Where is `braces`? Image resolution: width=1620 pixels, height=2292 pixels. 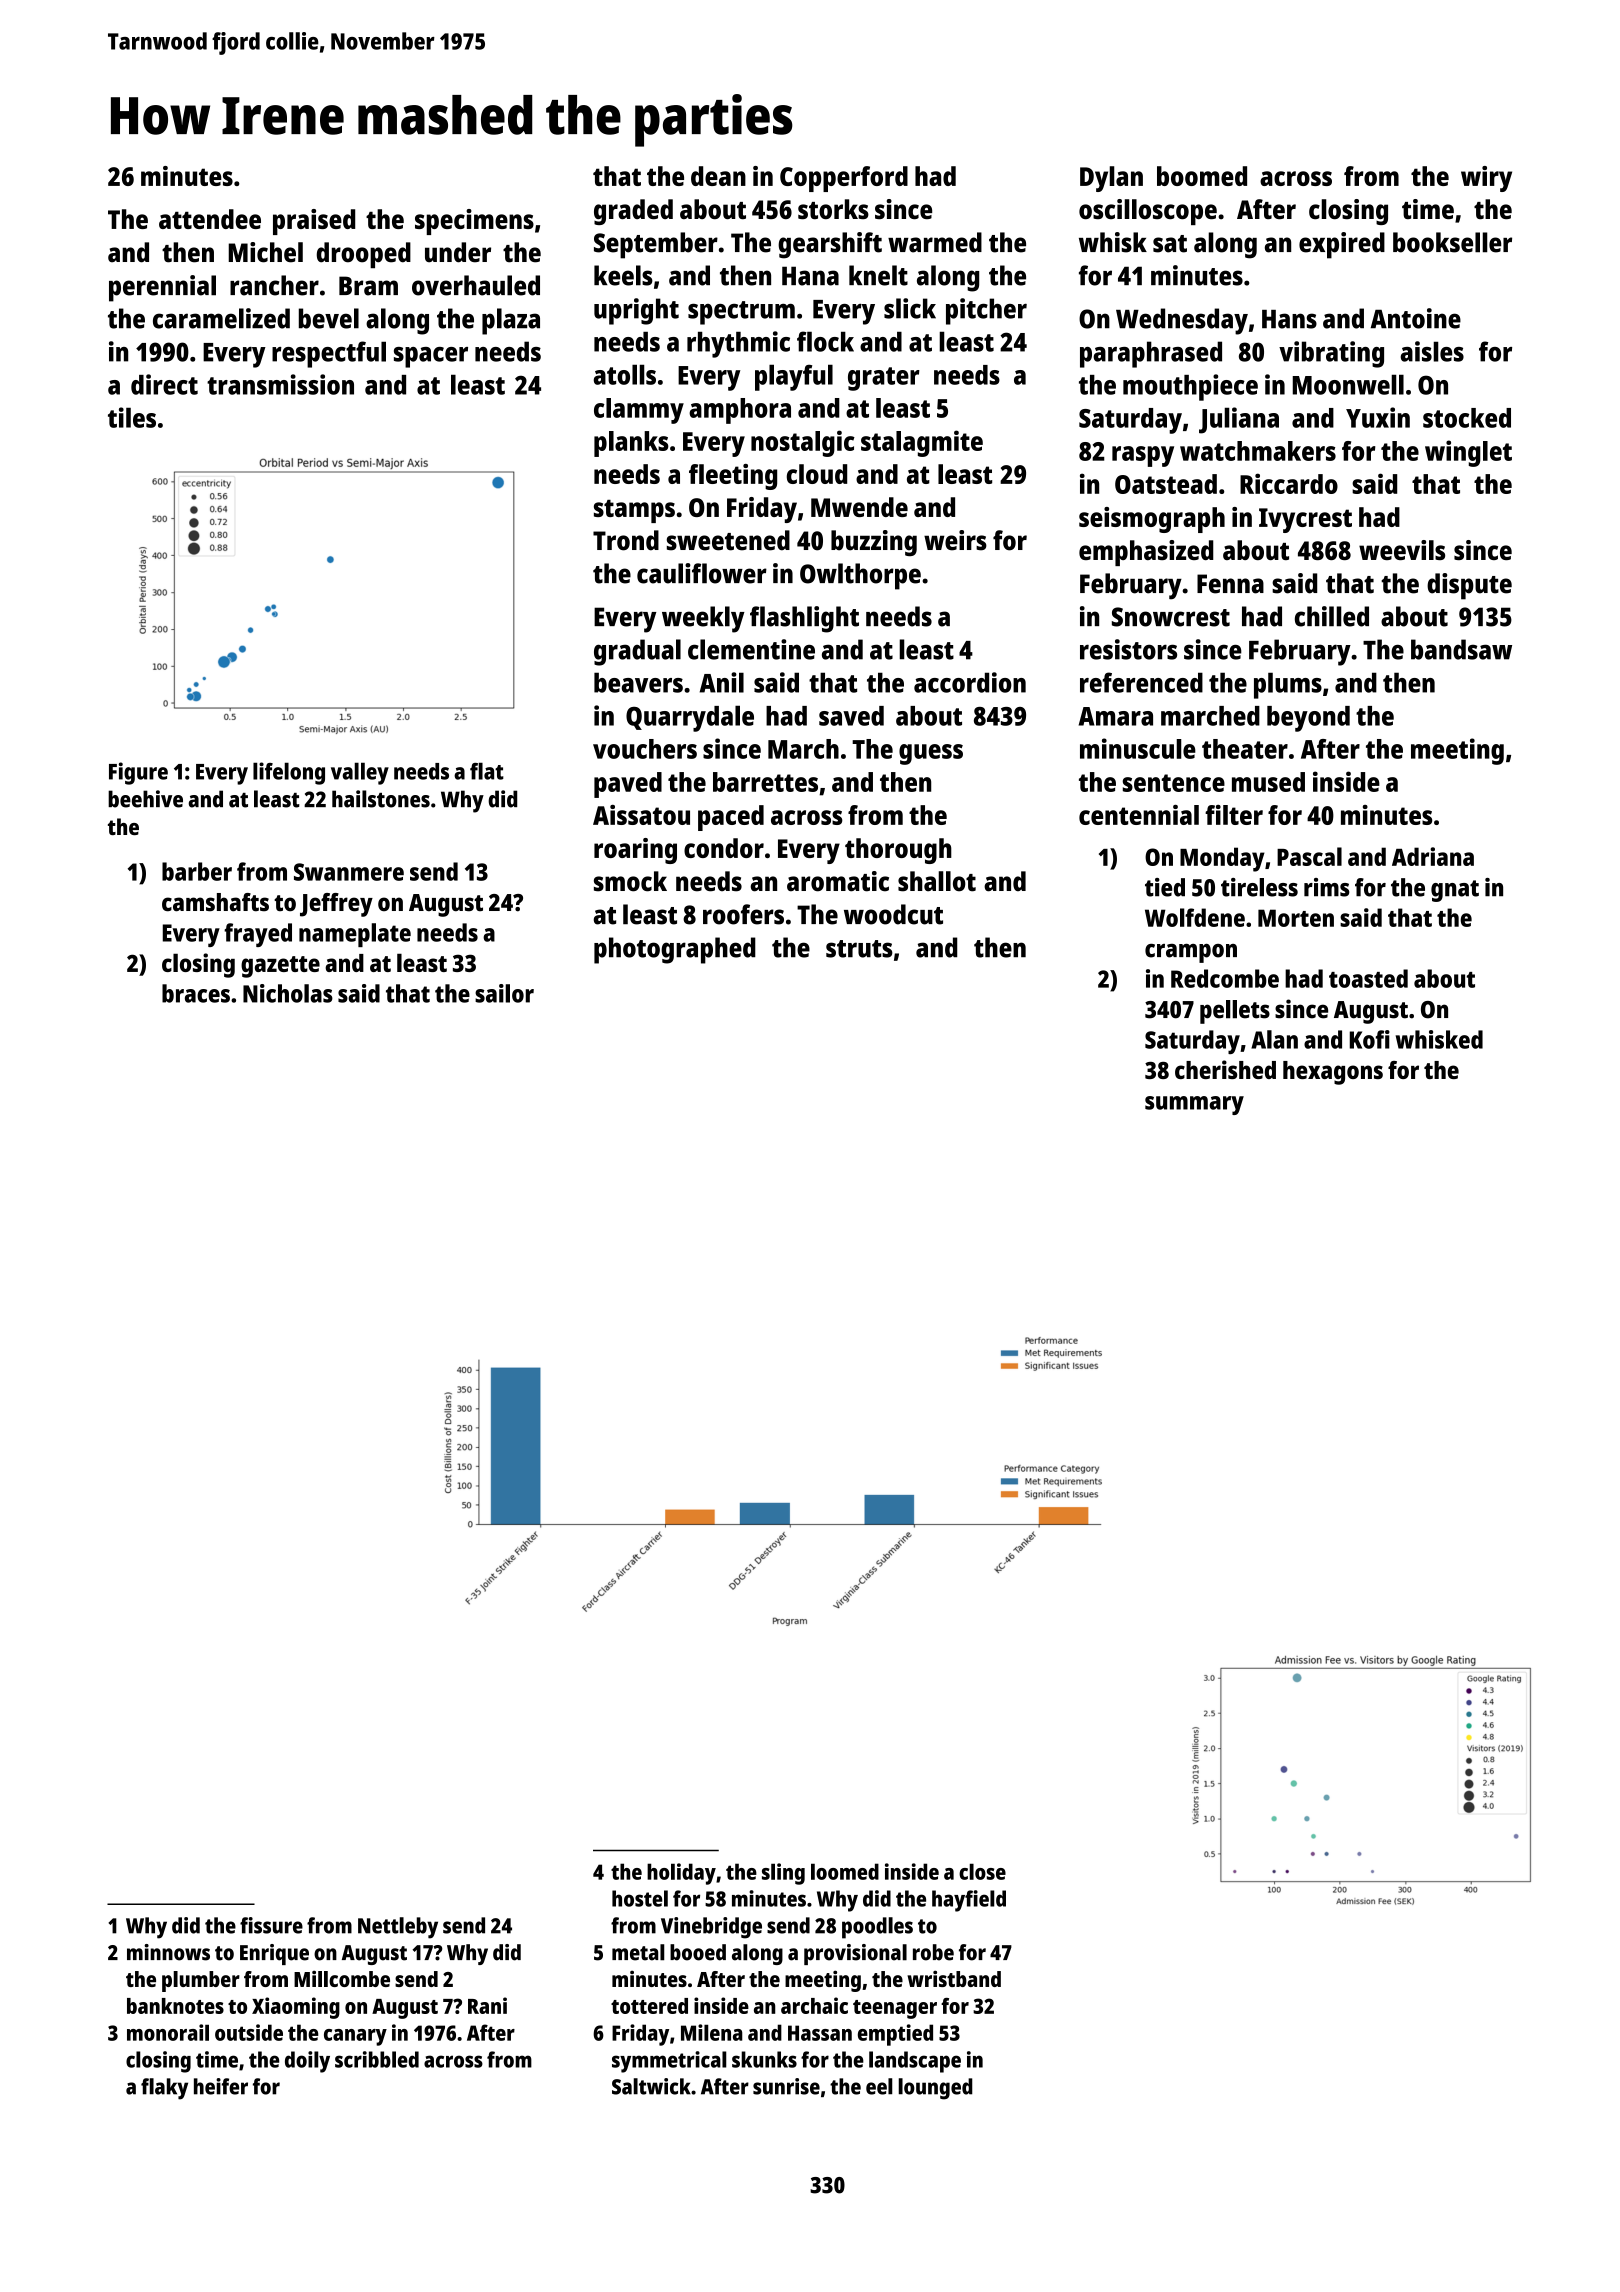 braces is located at coordinates (196, 993).
